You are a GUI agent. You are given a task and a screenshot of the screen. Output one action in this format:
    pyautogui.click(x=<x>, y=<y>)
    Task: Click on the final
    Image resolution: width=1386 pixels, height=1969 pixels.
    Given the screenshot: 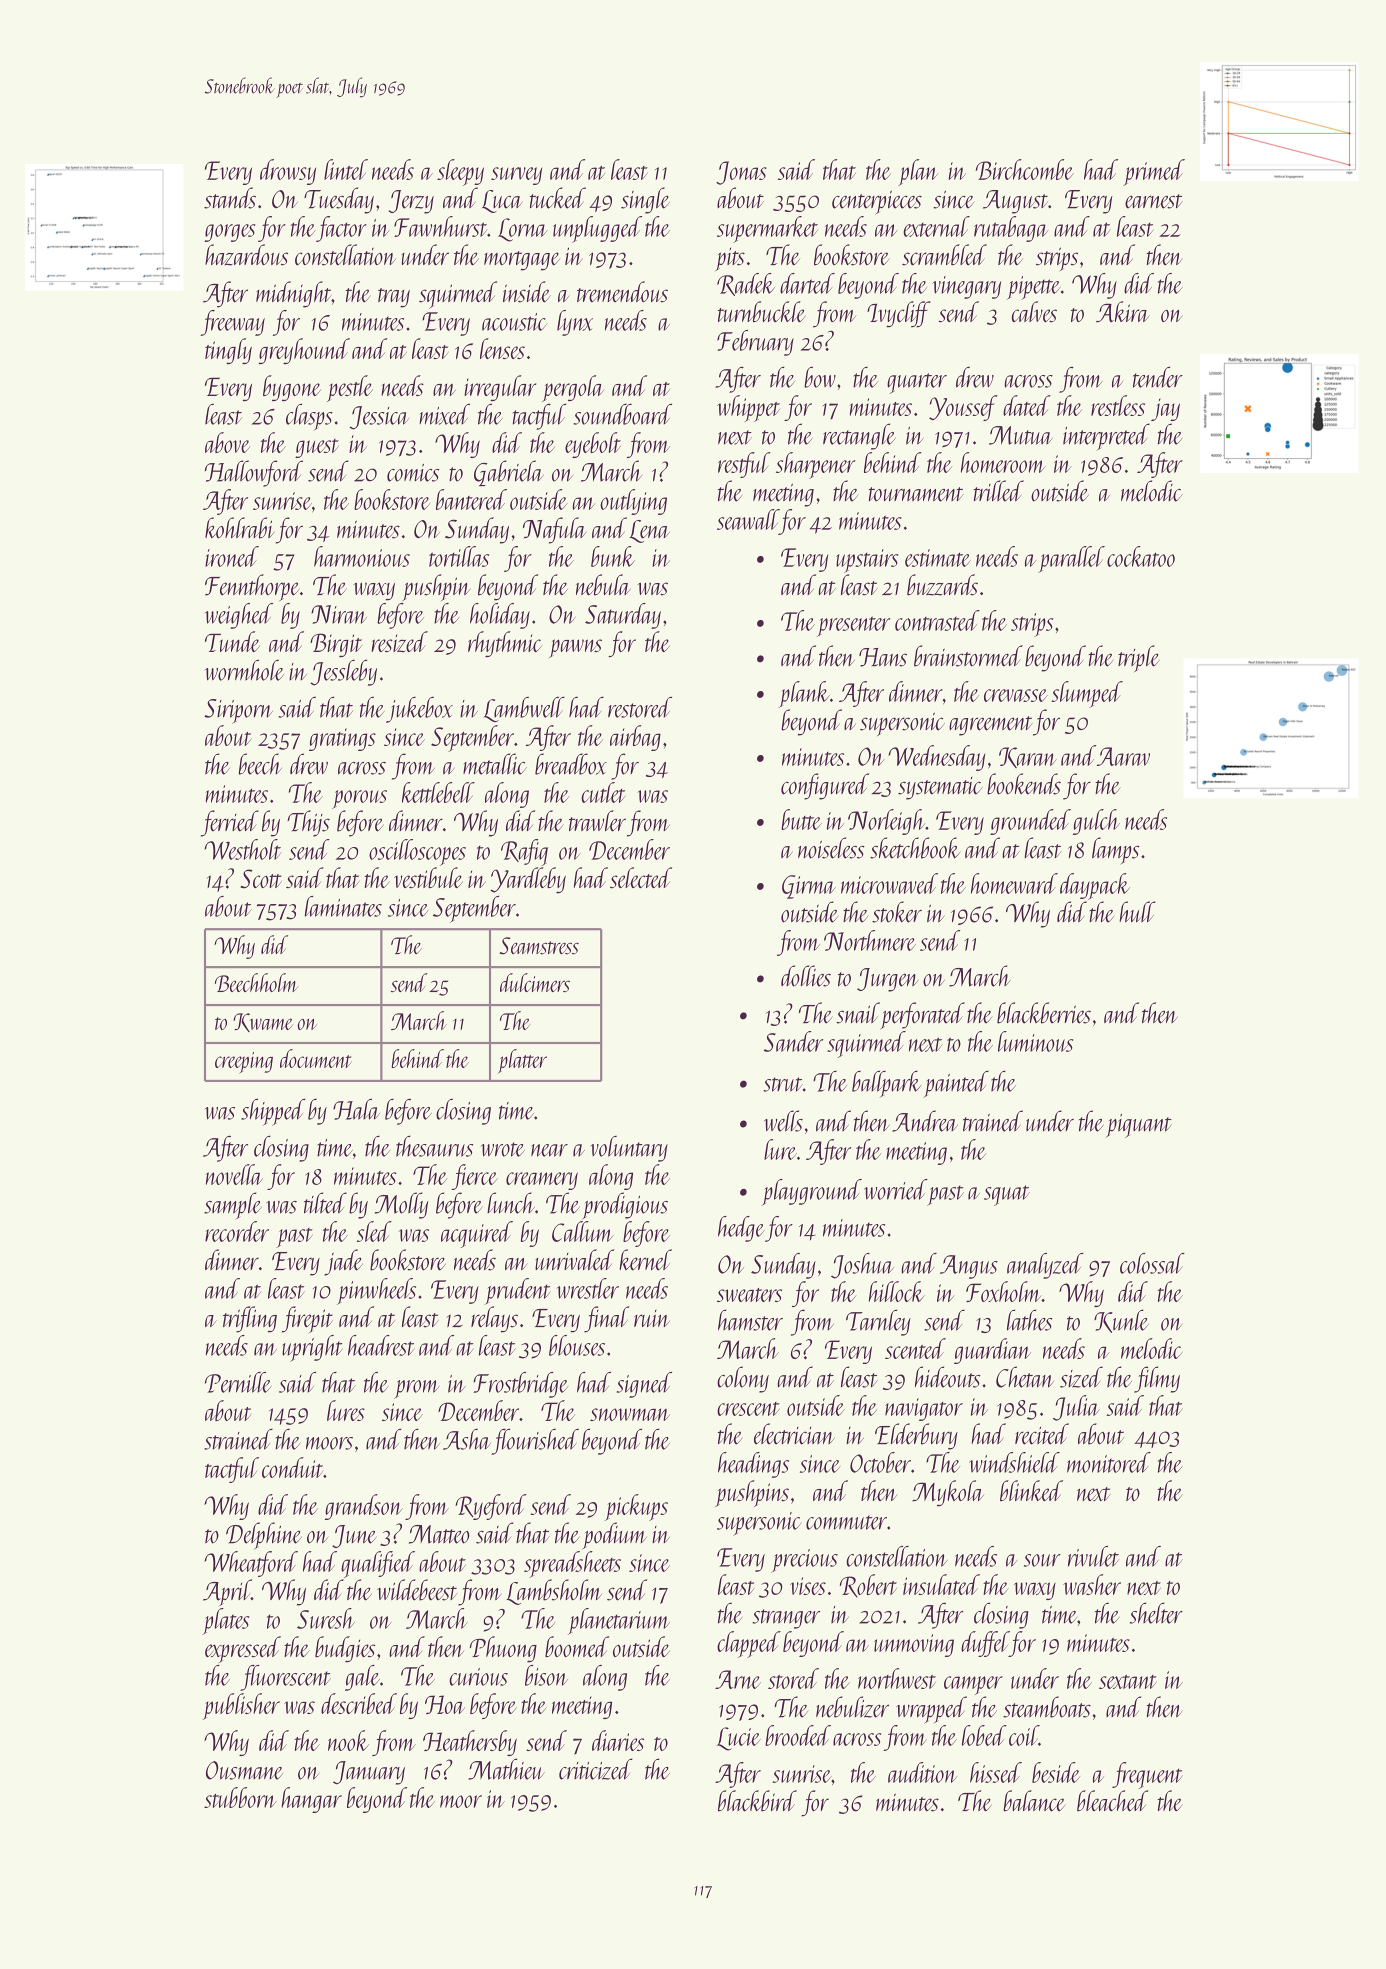 What is the action you would take?
    pyautogui.click(x=607, y=1319)
